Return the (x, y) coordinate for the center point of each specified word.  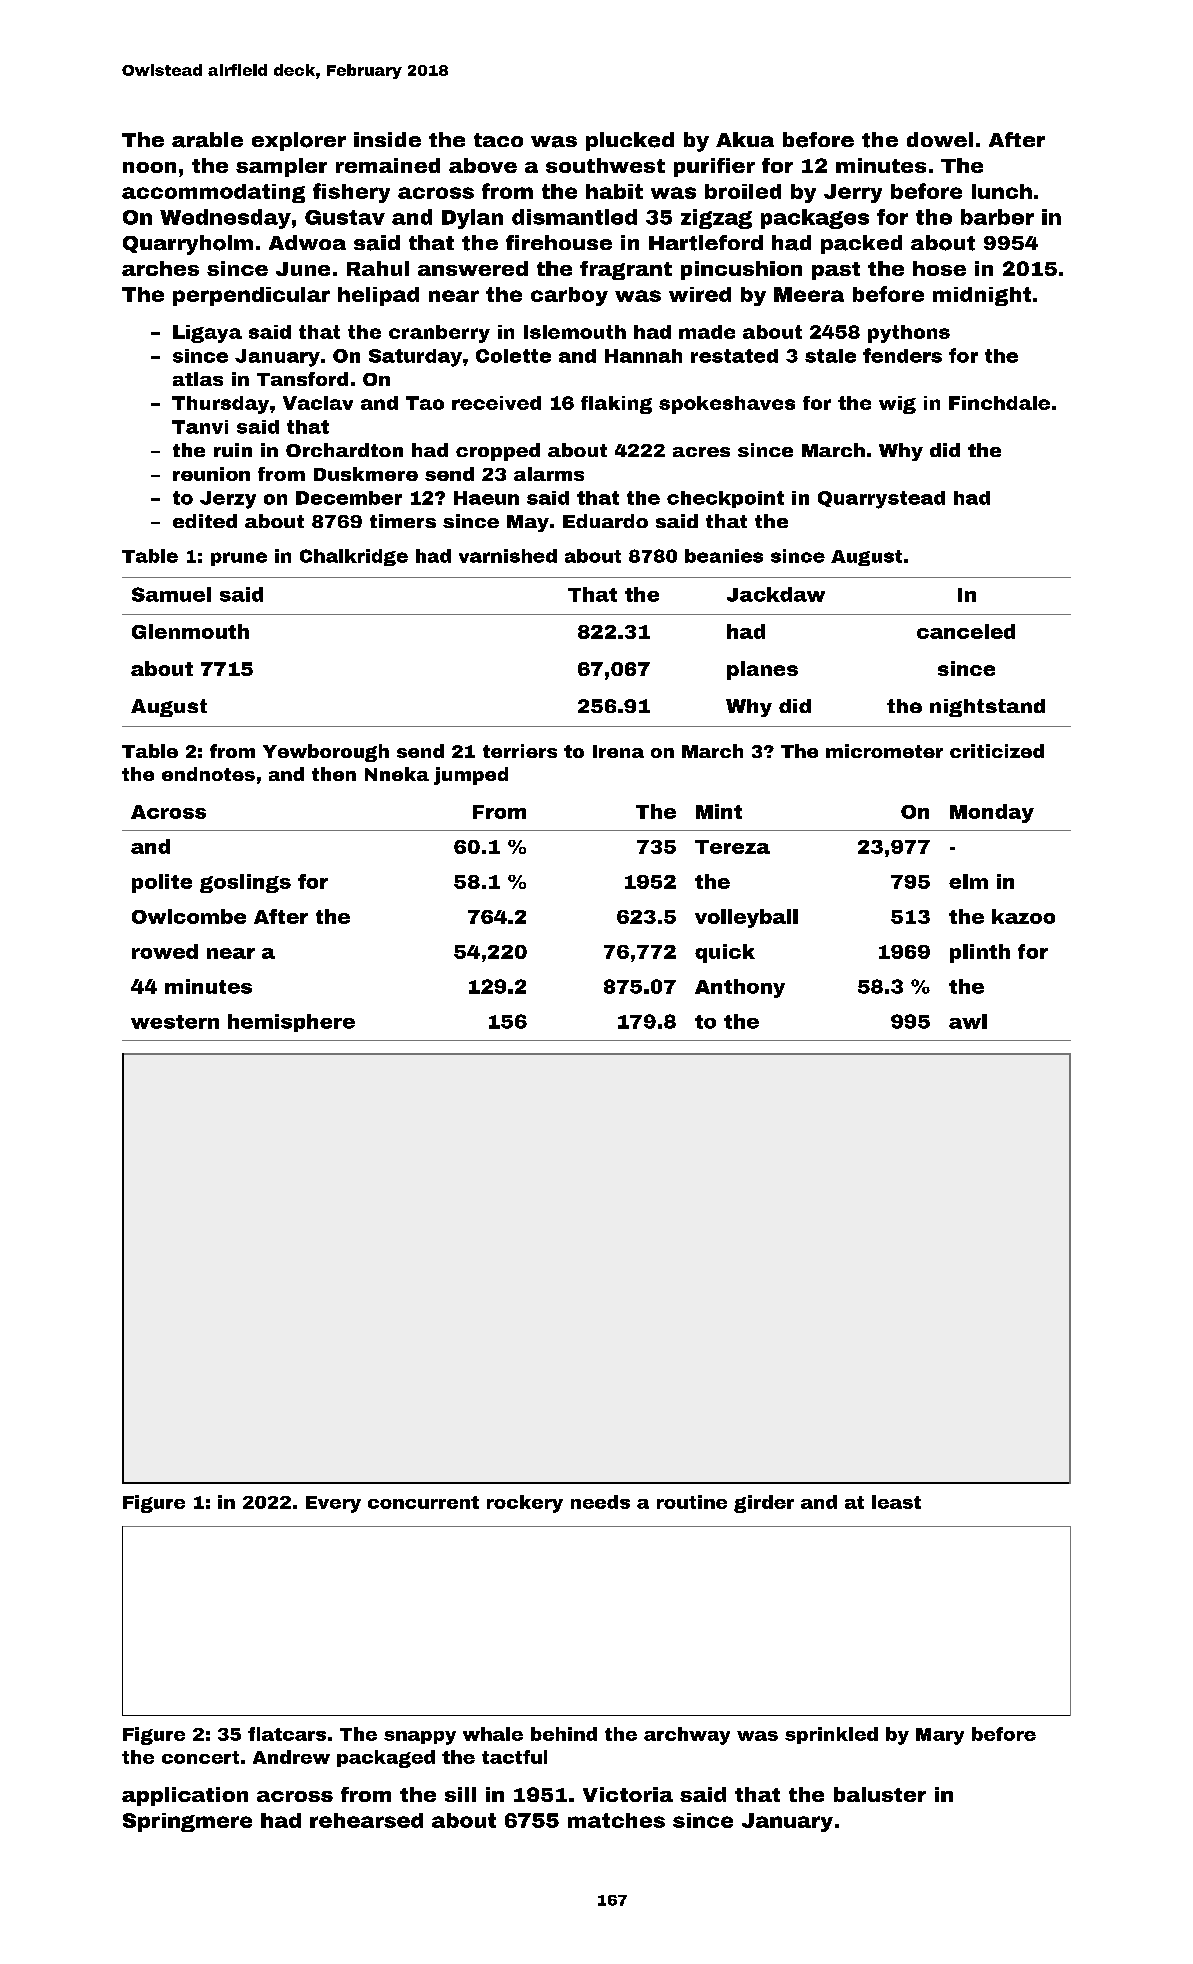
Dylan (472, 219)
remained (388, 165)
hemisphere (291, 1023)
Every (333, 1504)
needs (600, 1502)
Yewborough (326, 753)
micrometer (884, 751)
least (896, 1502)
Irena (618, 751)
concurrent (423, 1502)
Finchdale (999, 403)
